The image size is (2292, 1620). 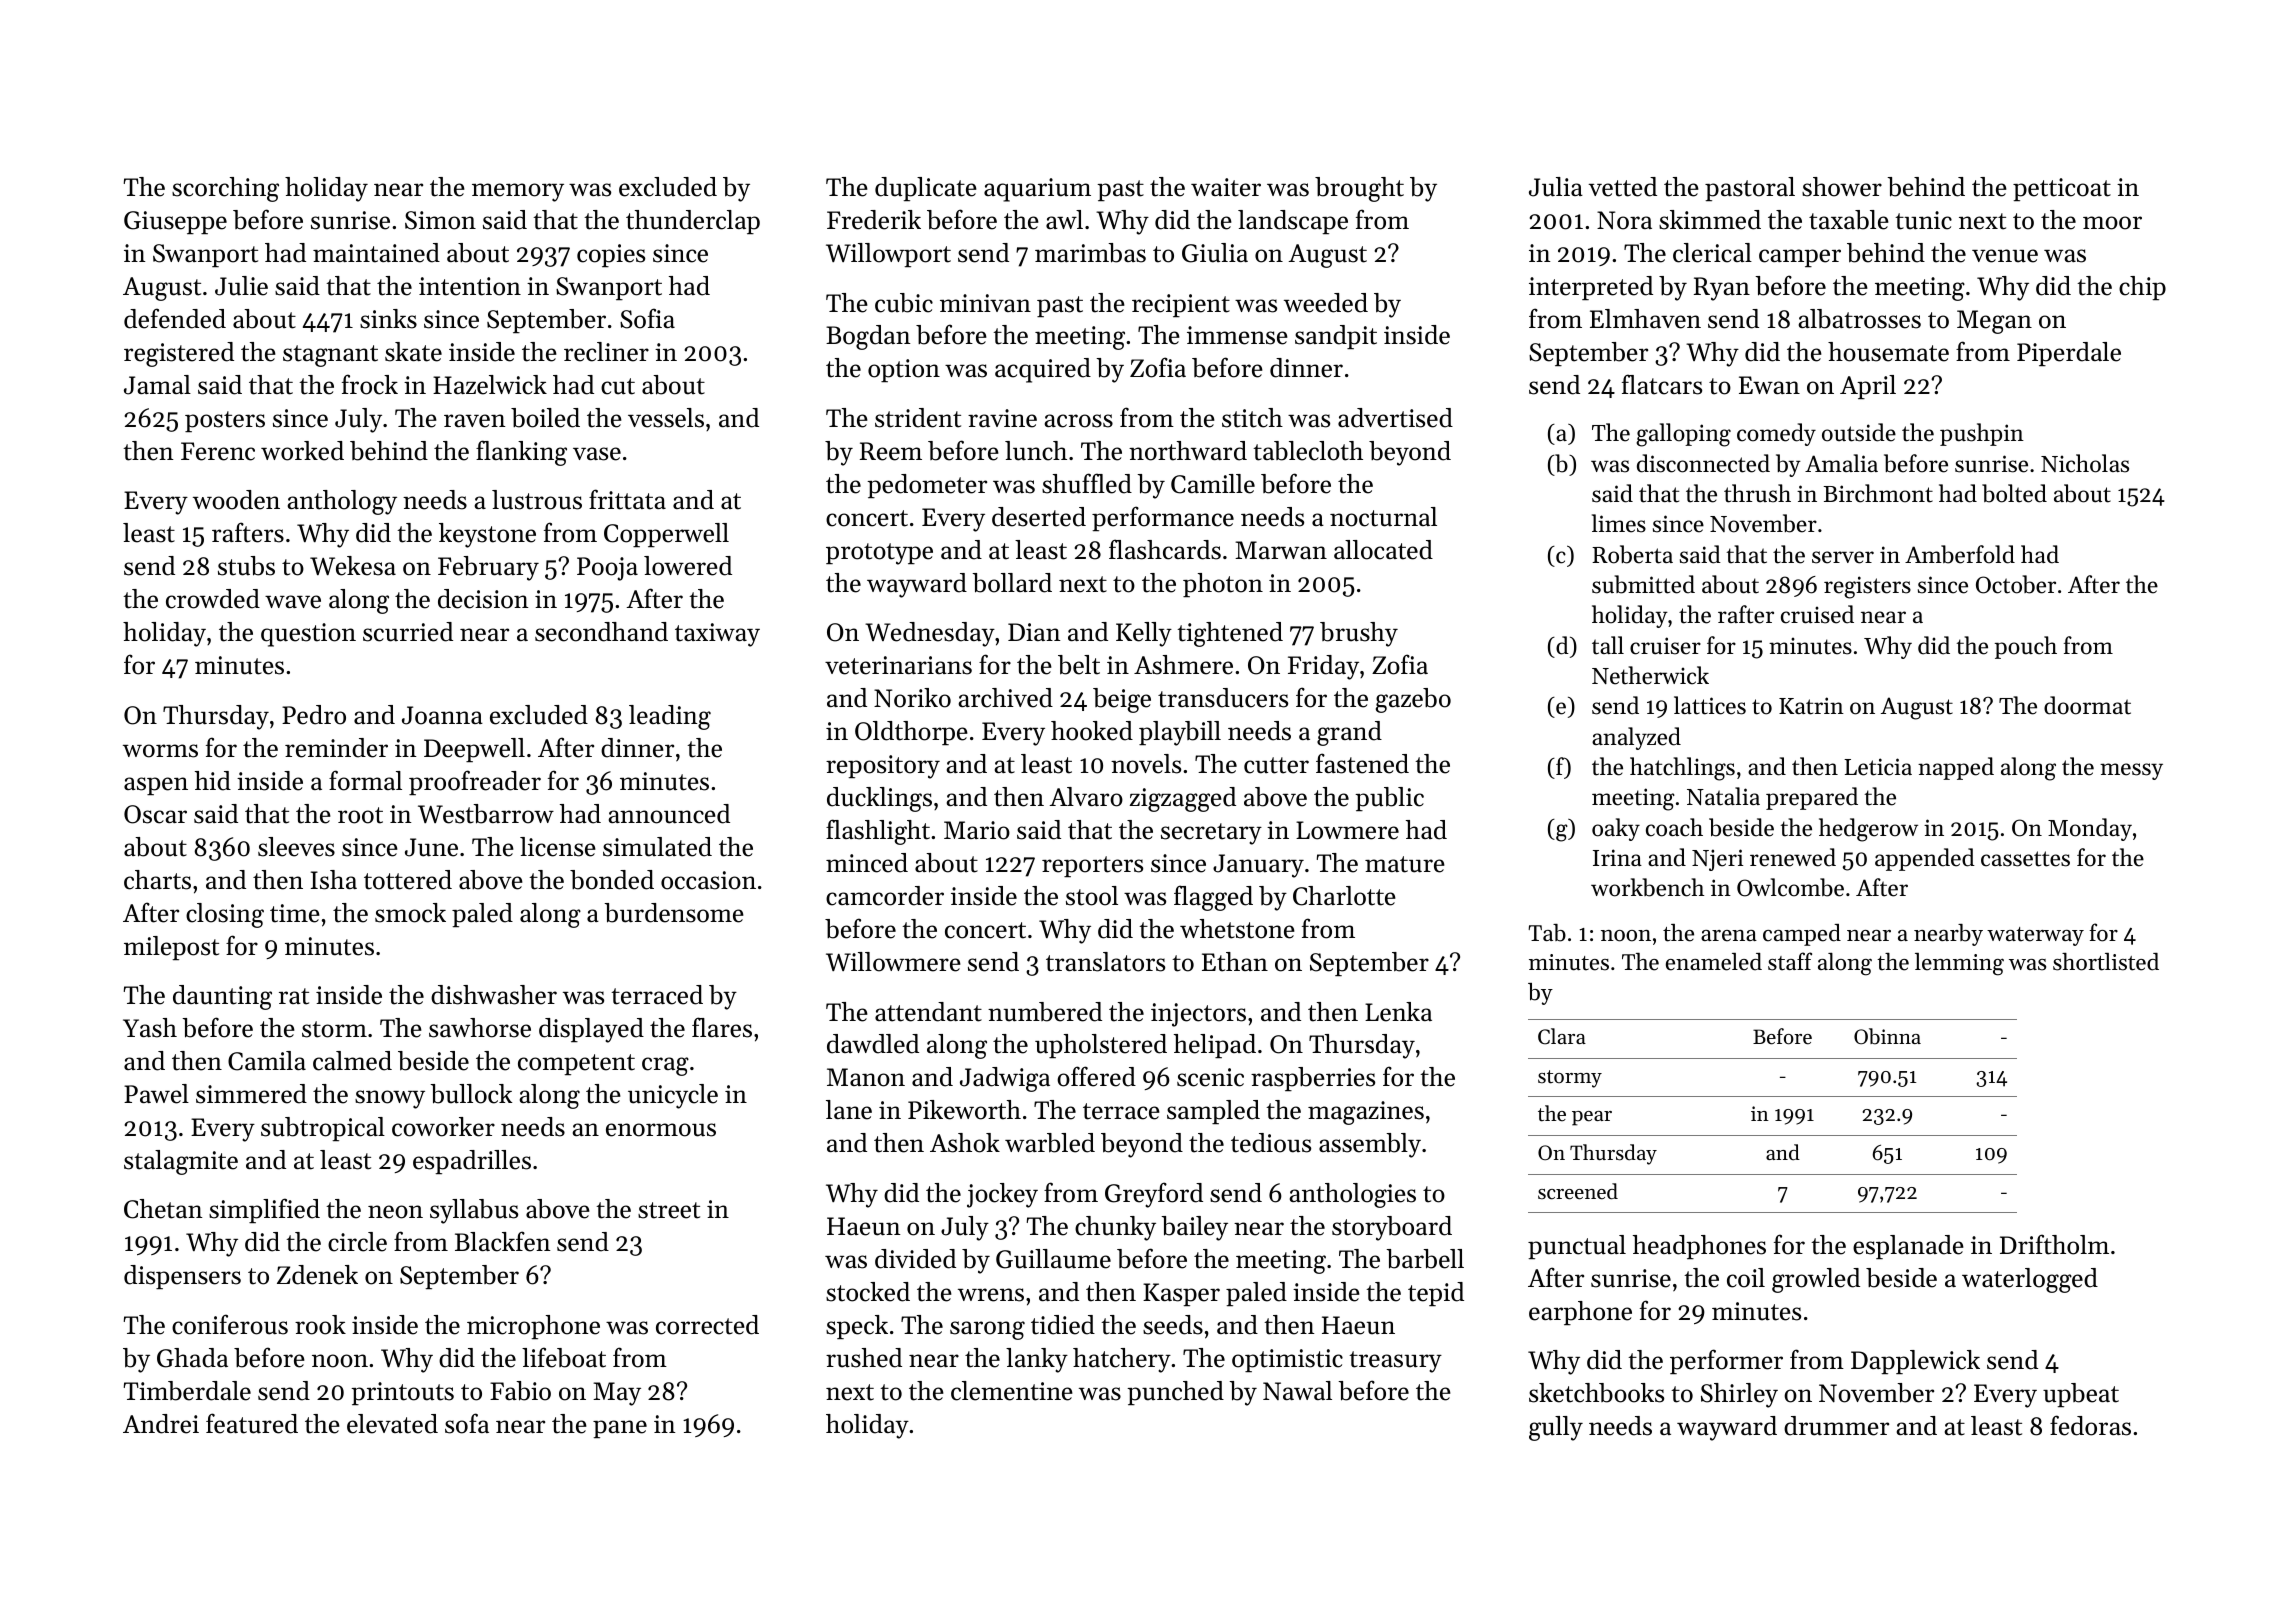 I want to click on elevated, so click(x=392, y=1424).
